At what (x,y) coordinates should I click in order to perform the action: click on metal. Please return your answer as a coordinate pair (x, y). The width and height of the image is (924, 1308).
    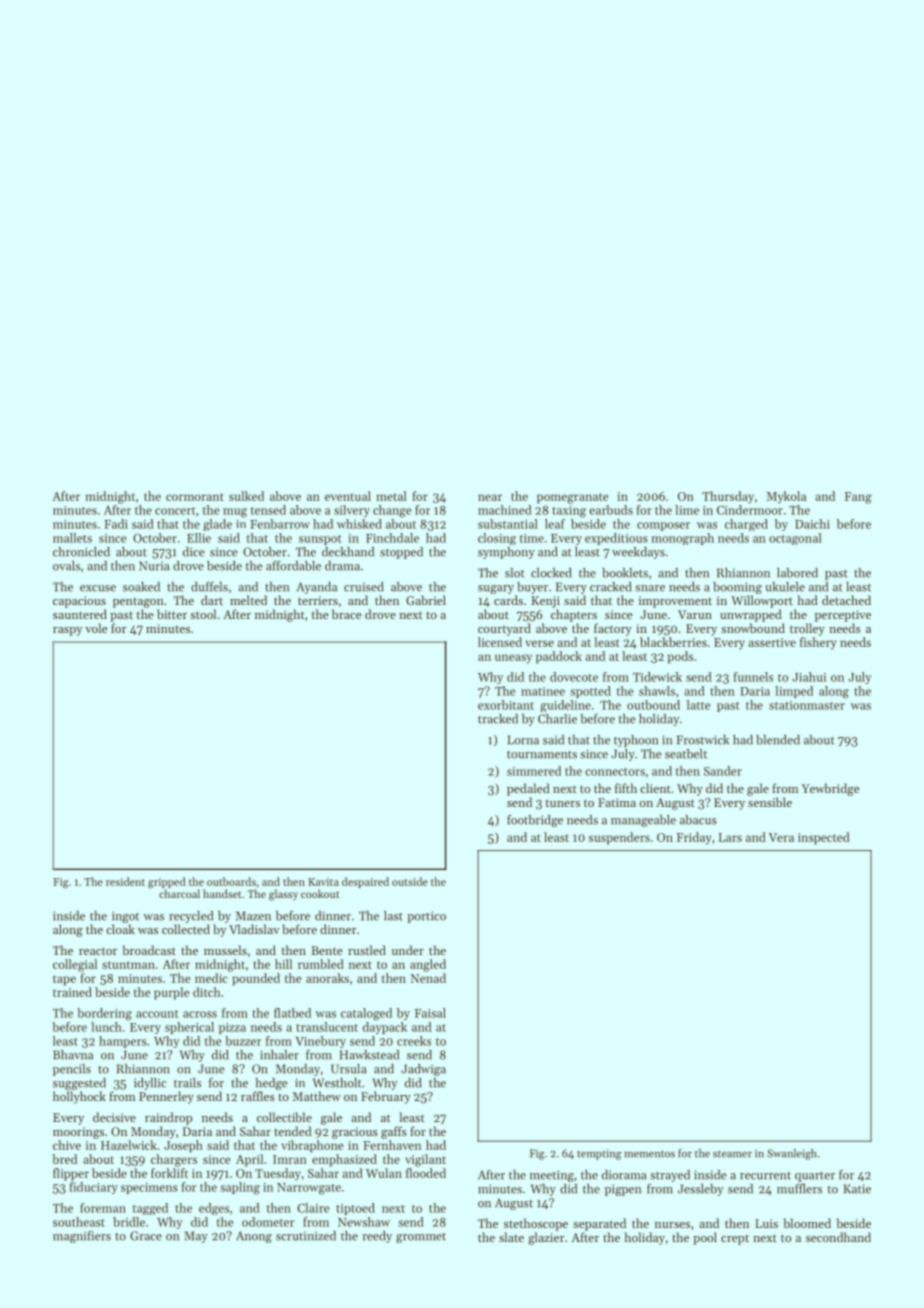
    Looking at the image, I should click on (391, 496).
